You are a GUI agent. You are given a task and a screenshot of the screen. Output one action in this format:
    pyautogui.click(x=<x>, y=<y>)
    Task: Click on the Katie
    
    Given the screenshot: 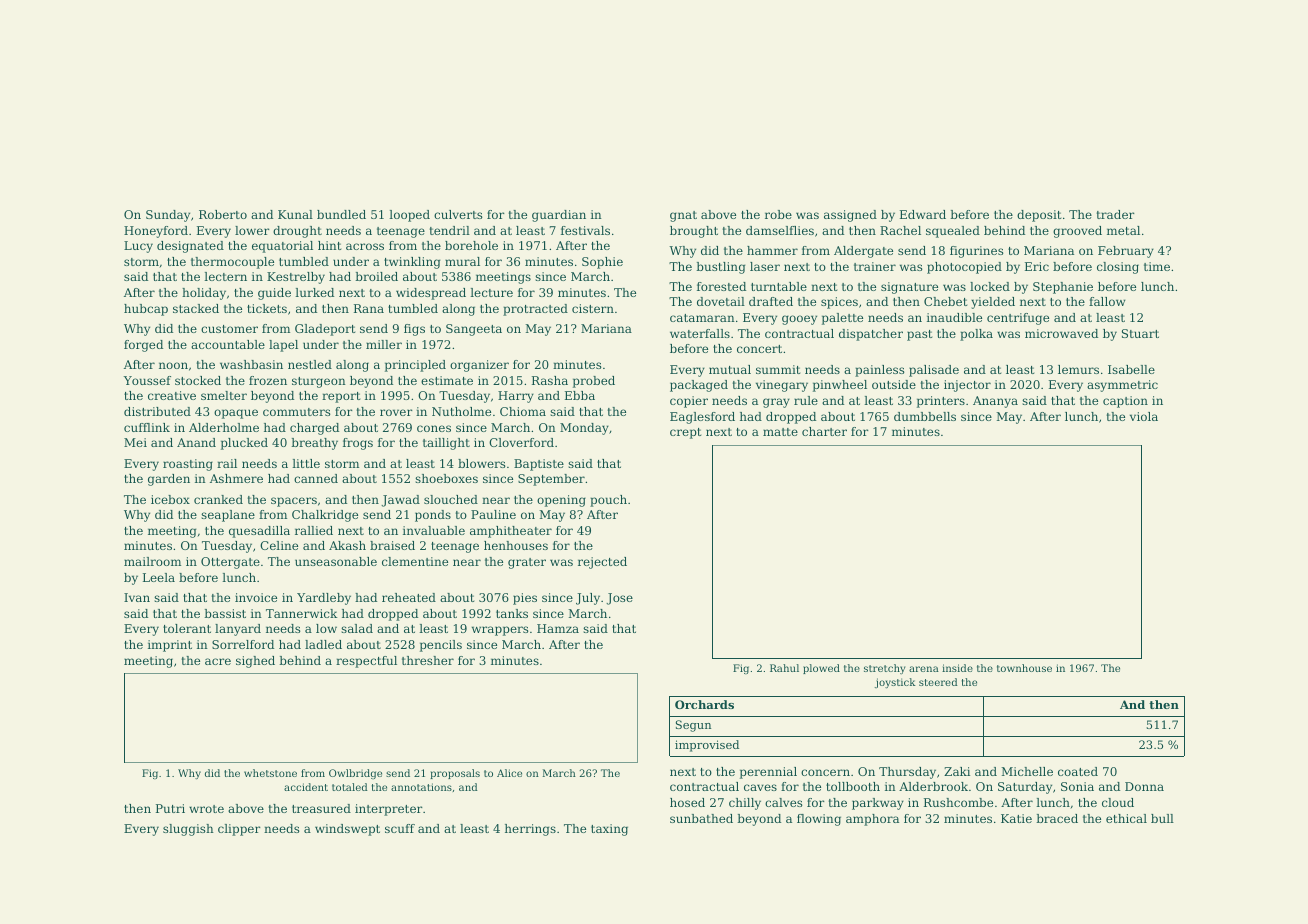 What is the action you would take?
    pyautogui.click(x=1016, y=818)
